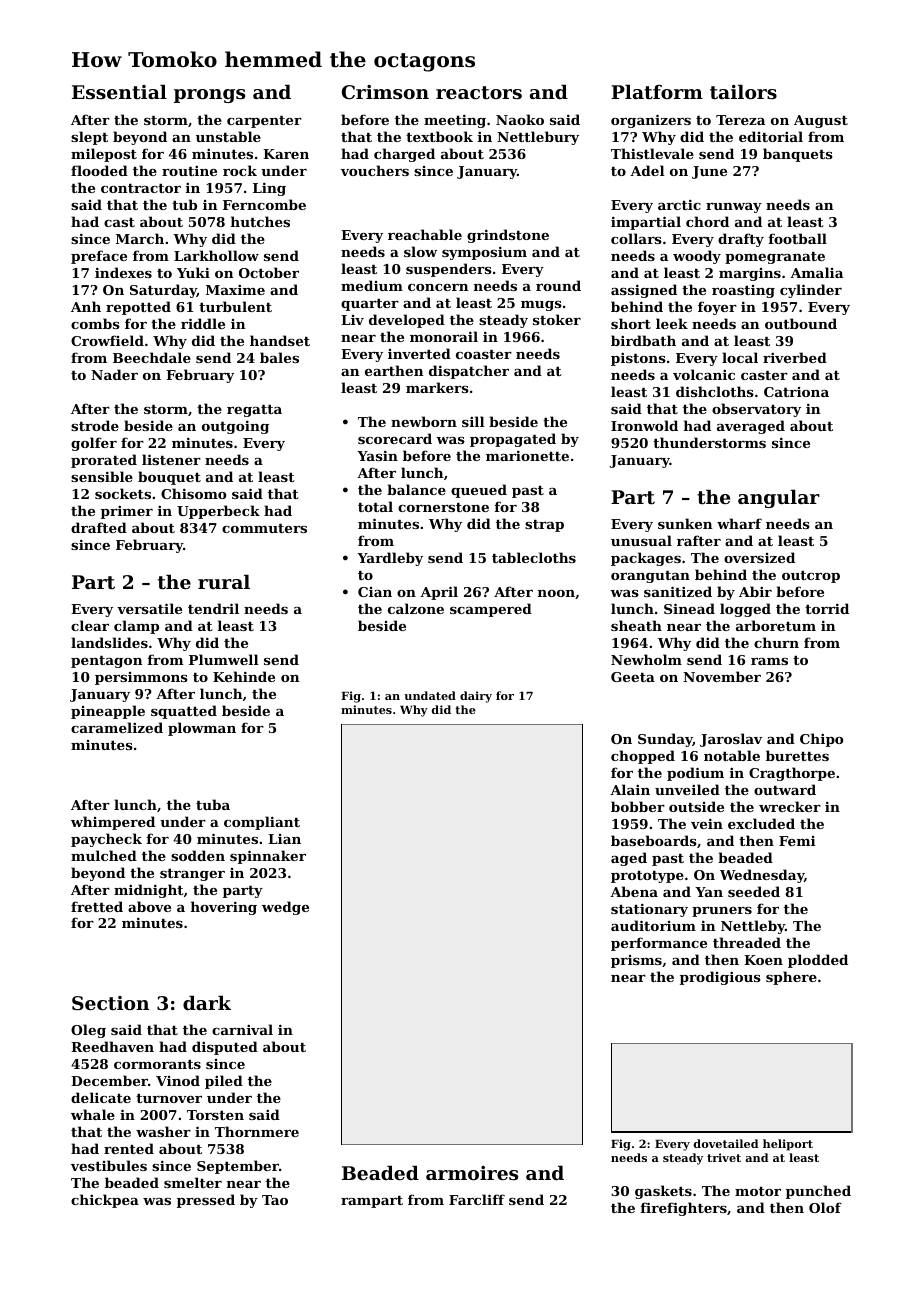 The height and width of the document is (1308, 924). Describe the element at coordinates (157, 1064) in the document. I see `cormorants` at that location.
